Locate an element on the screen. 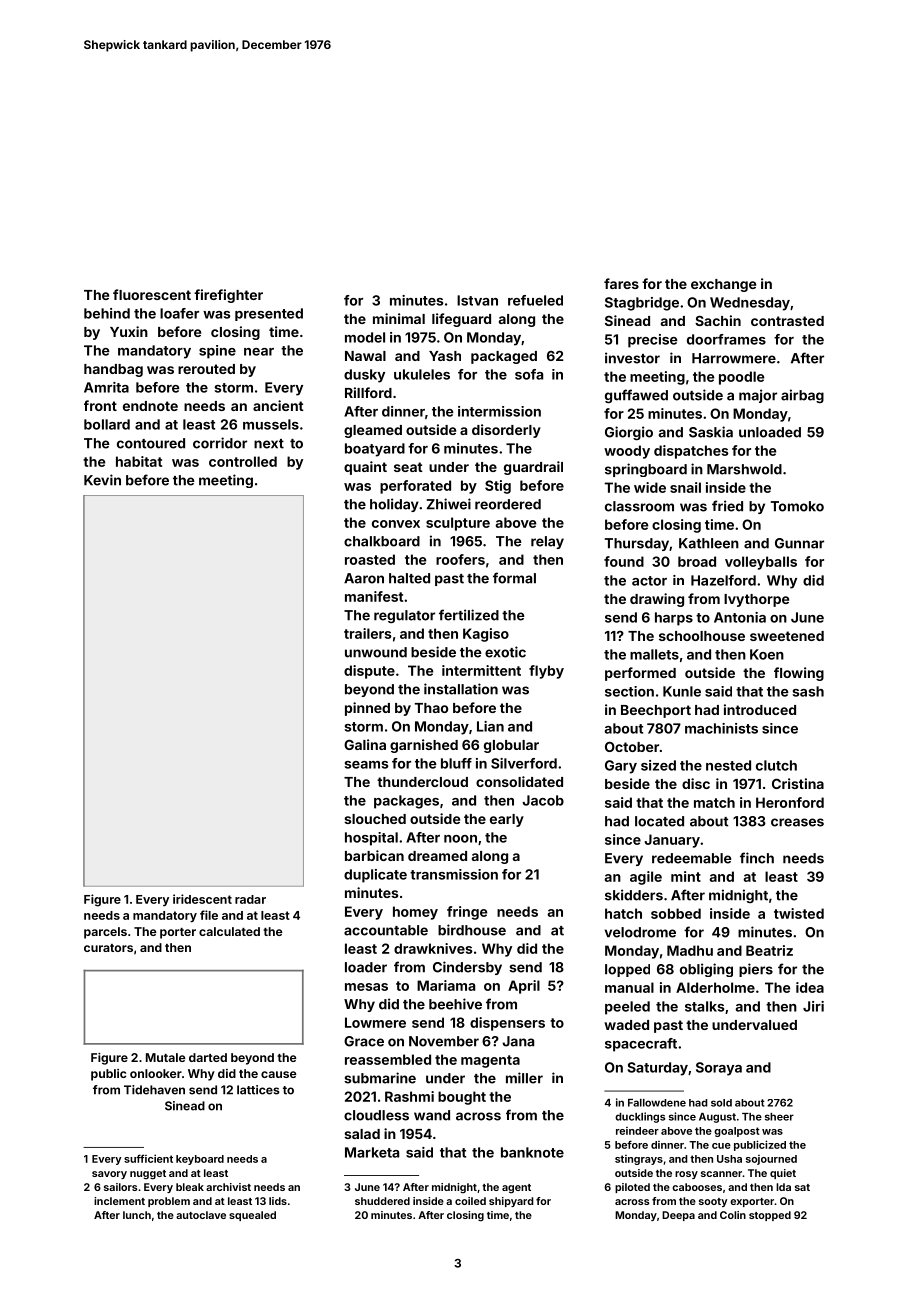 The image size is (908, 1316). shuddered is located at coordinates (382, 1201).
